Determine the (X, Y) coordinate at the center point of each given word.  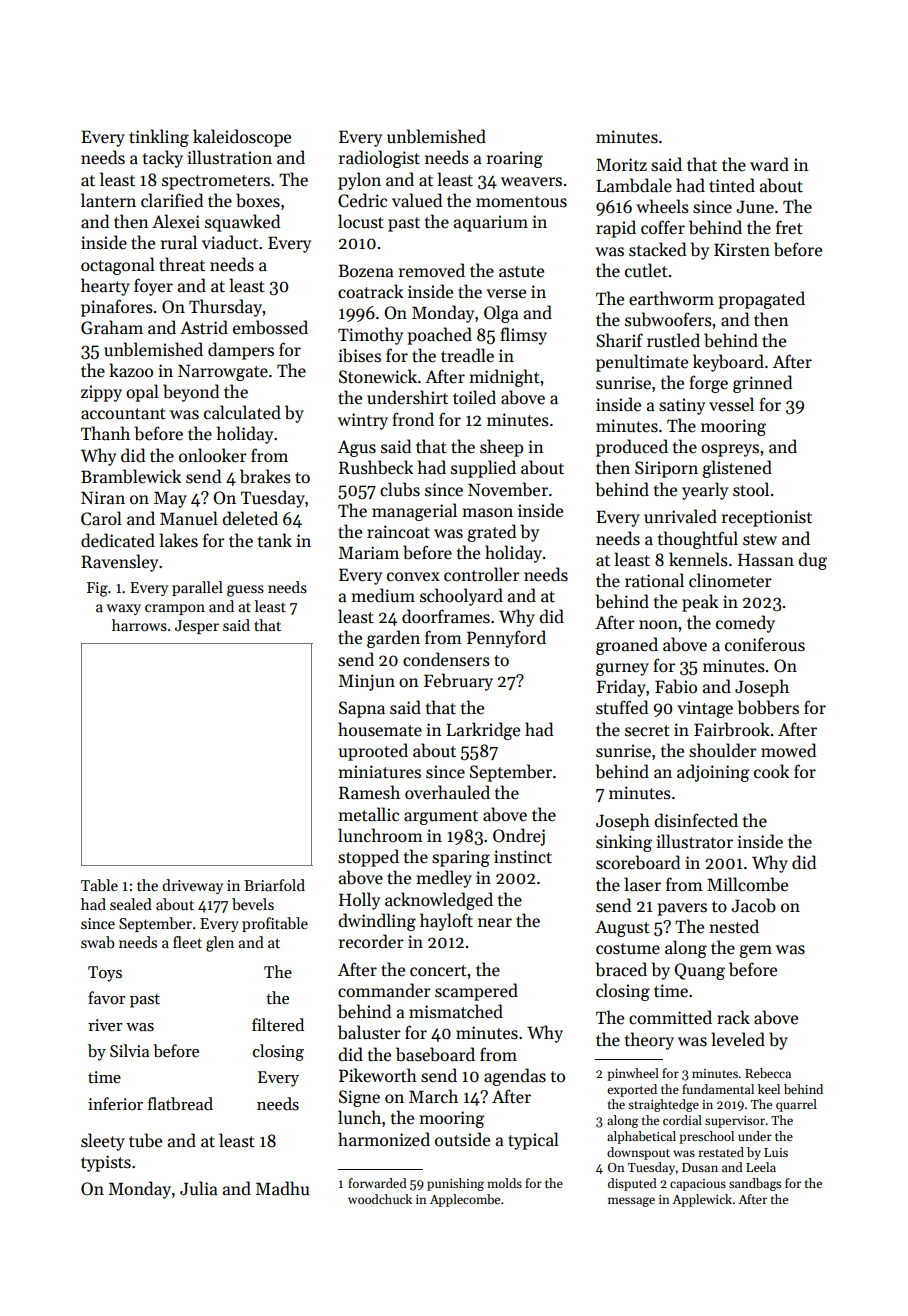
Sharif (619, 340)
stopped (368, 858)
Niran (103, 498)
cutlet (646, 270)
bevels (253, 904)
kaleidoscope (242, 138)
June (755, 207)
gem (756, 951)
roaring (515, 159)
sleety (103, 1142)
